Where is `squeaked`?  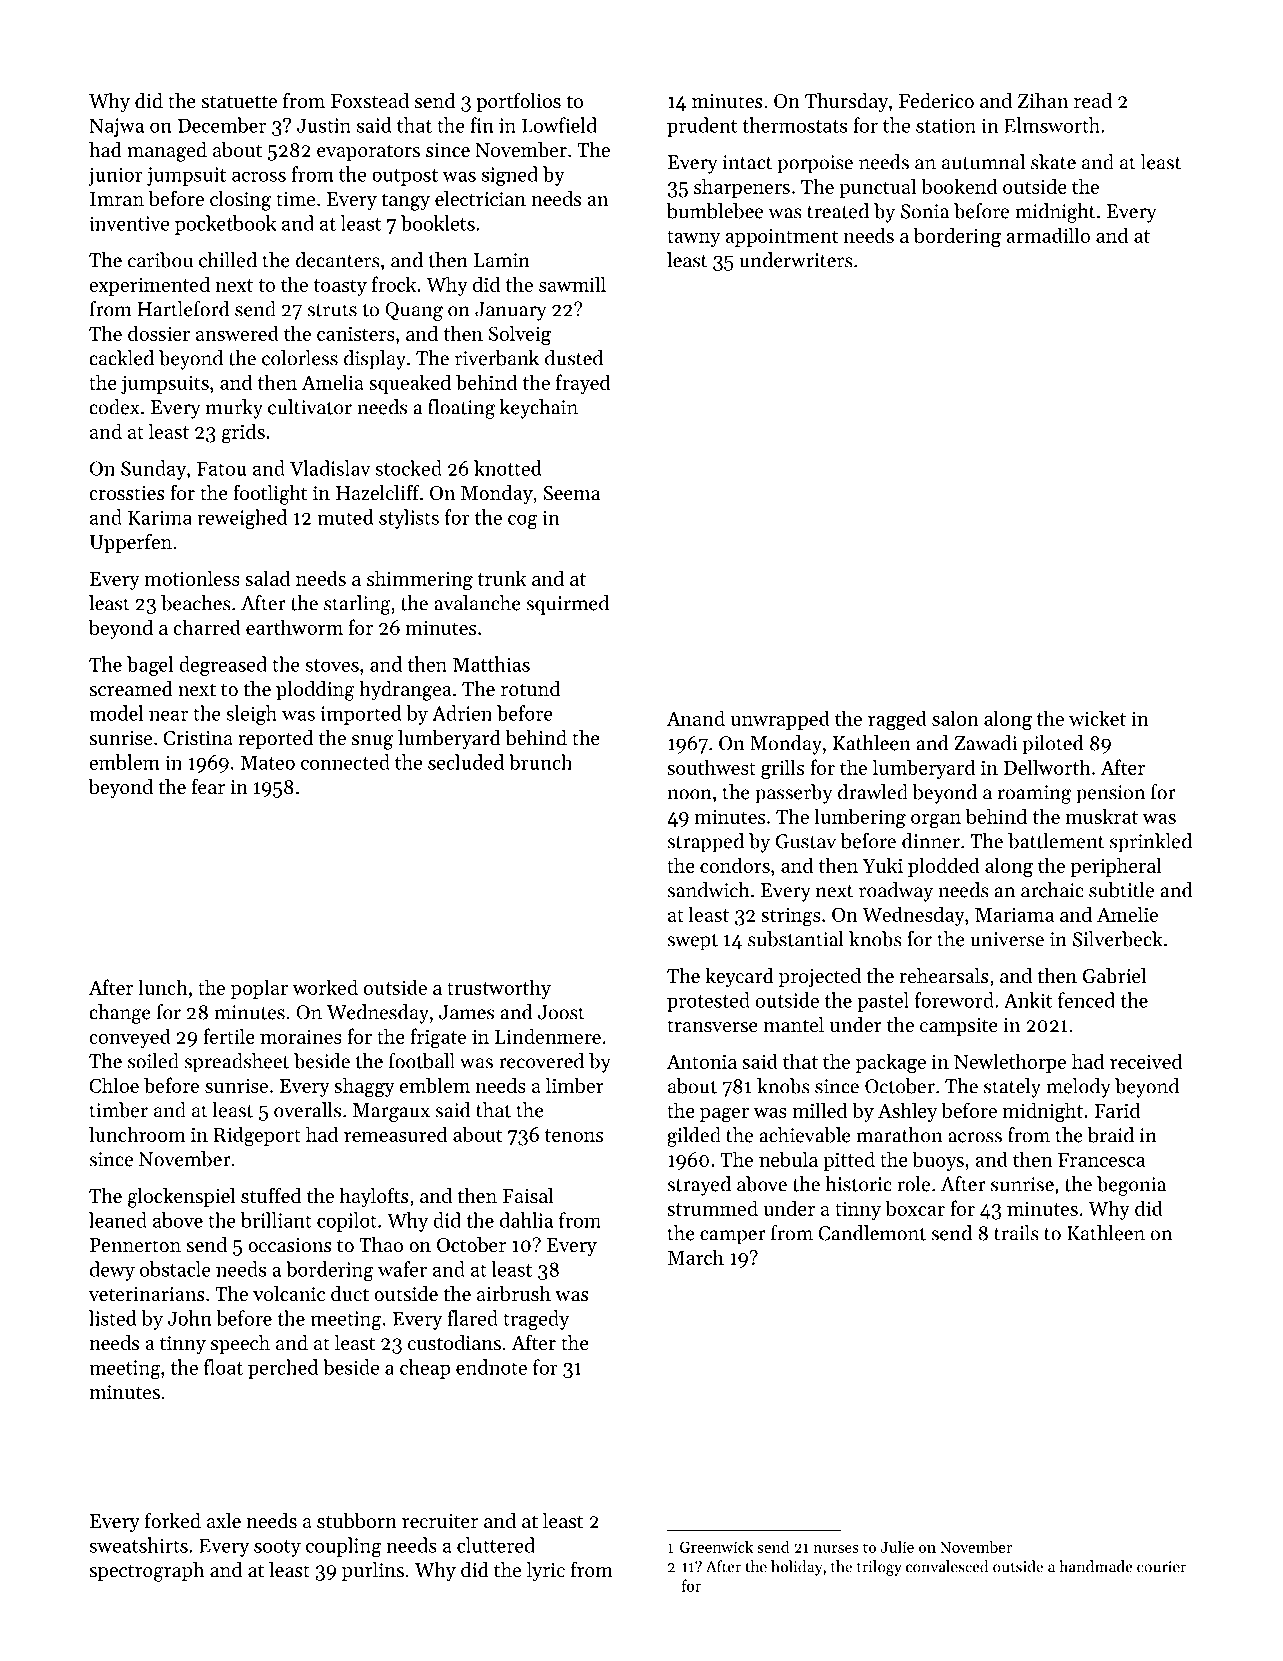
squeaked is located at coordinates (410, 384).
